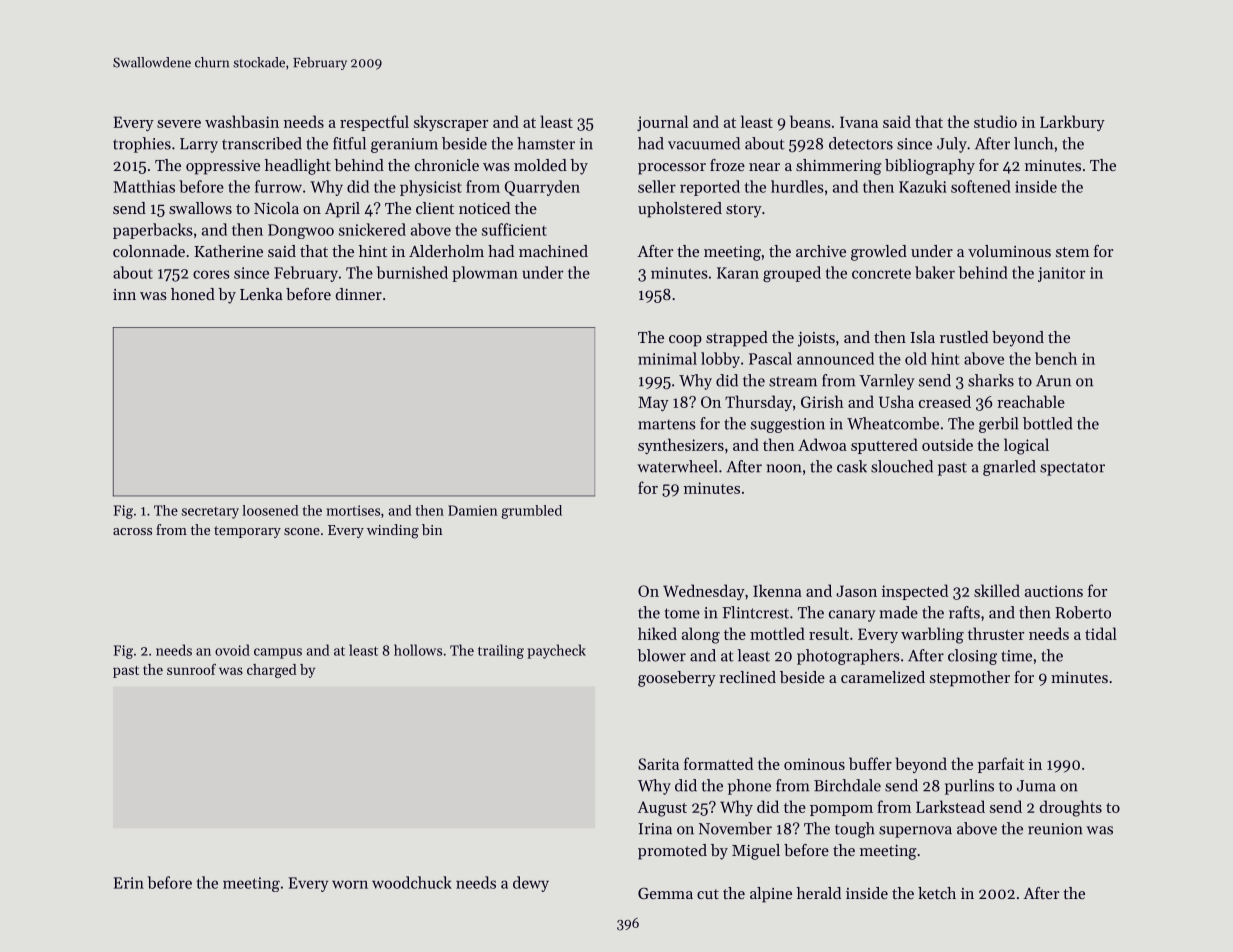 The image size is (1233, 952). What do you see at coordinates (930, 167) in the screenshot?
I see `bibliography` at bounding box center [930, 167].
